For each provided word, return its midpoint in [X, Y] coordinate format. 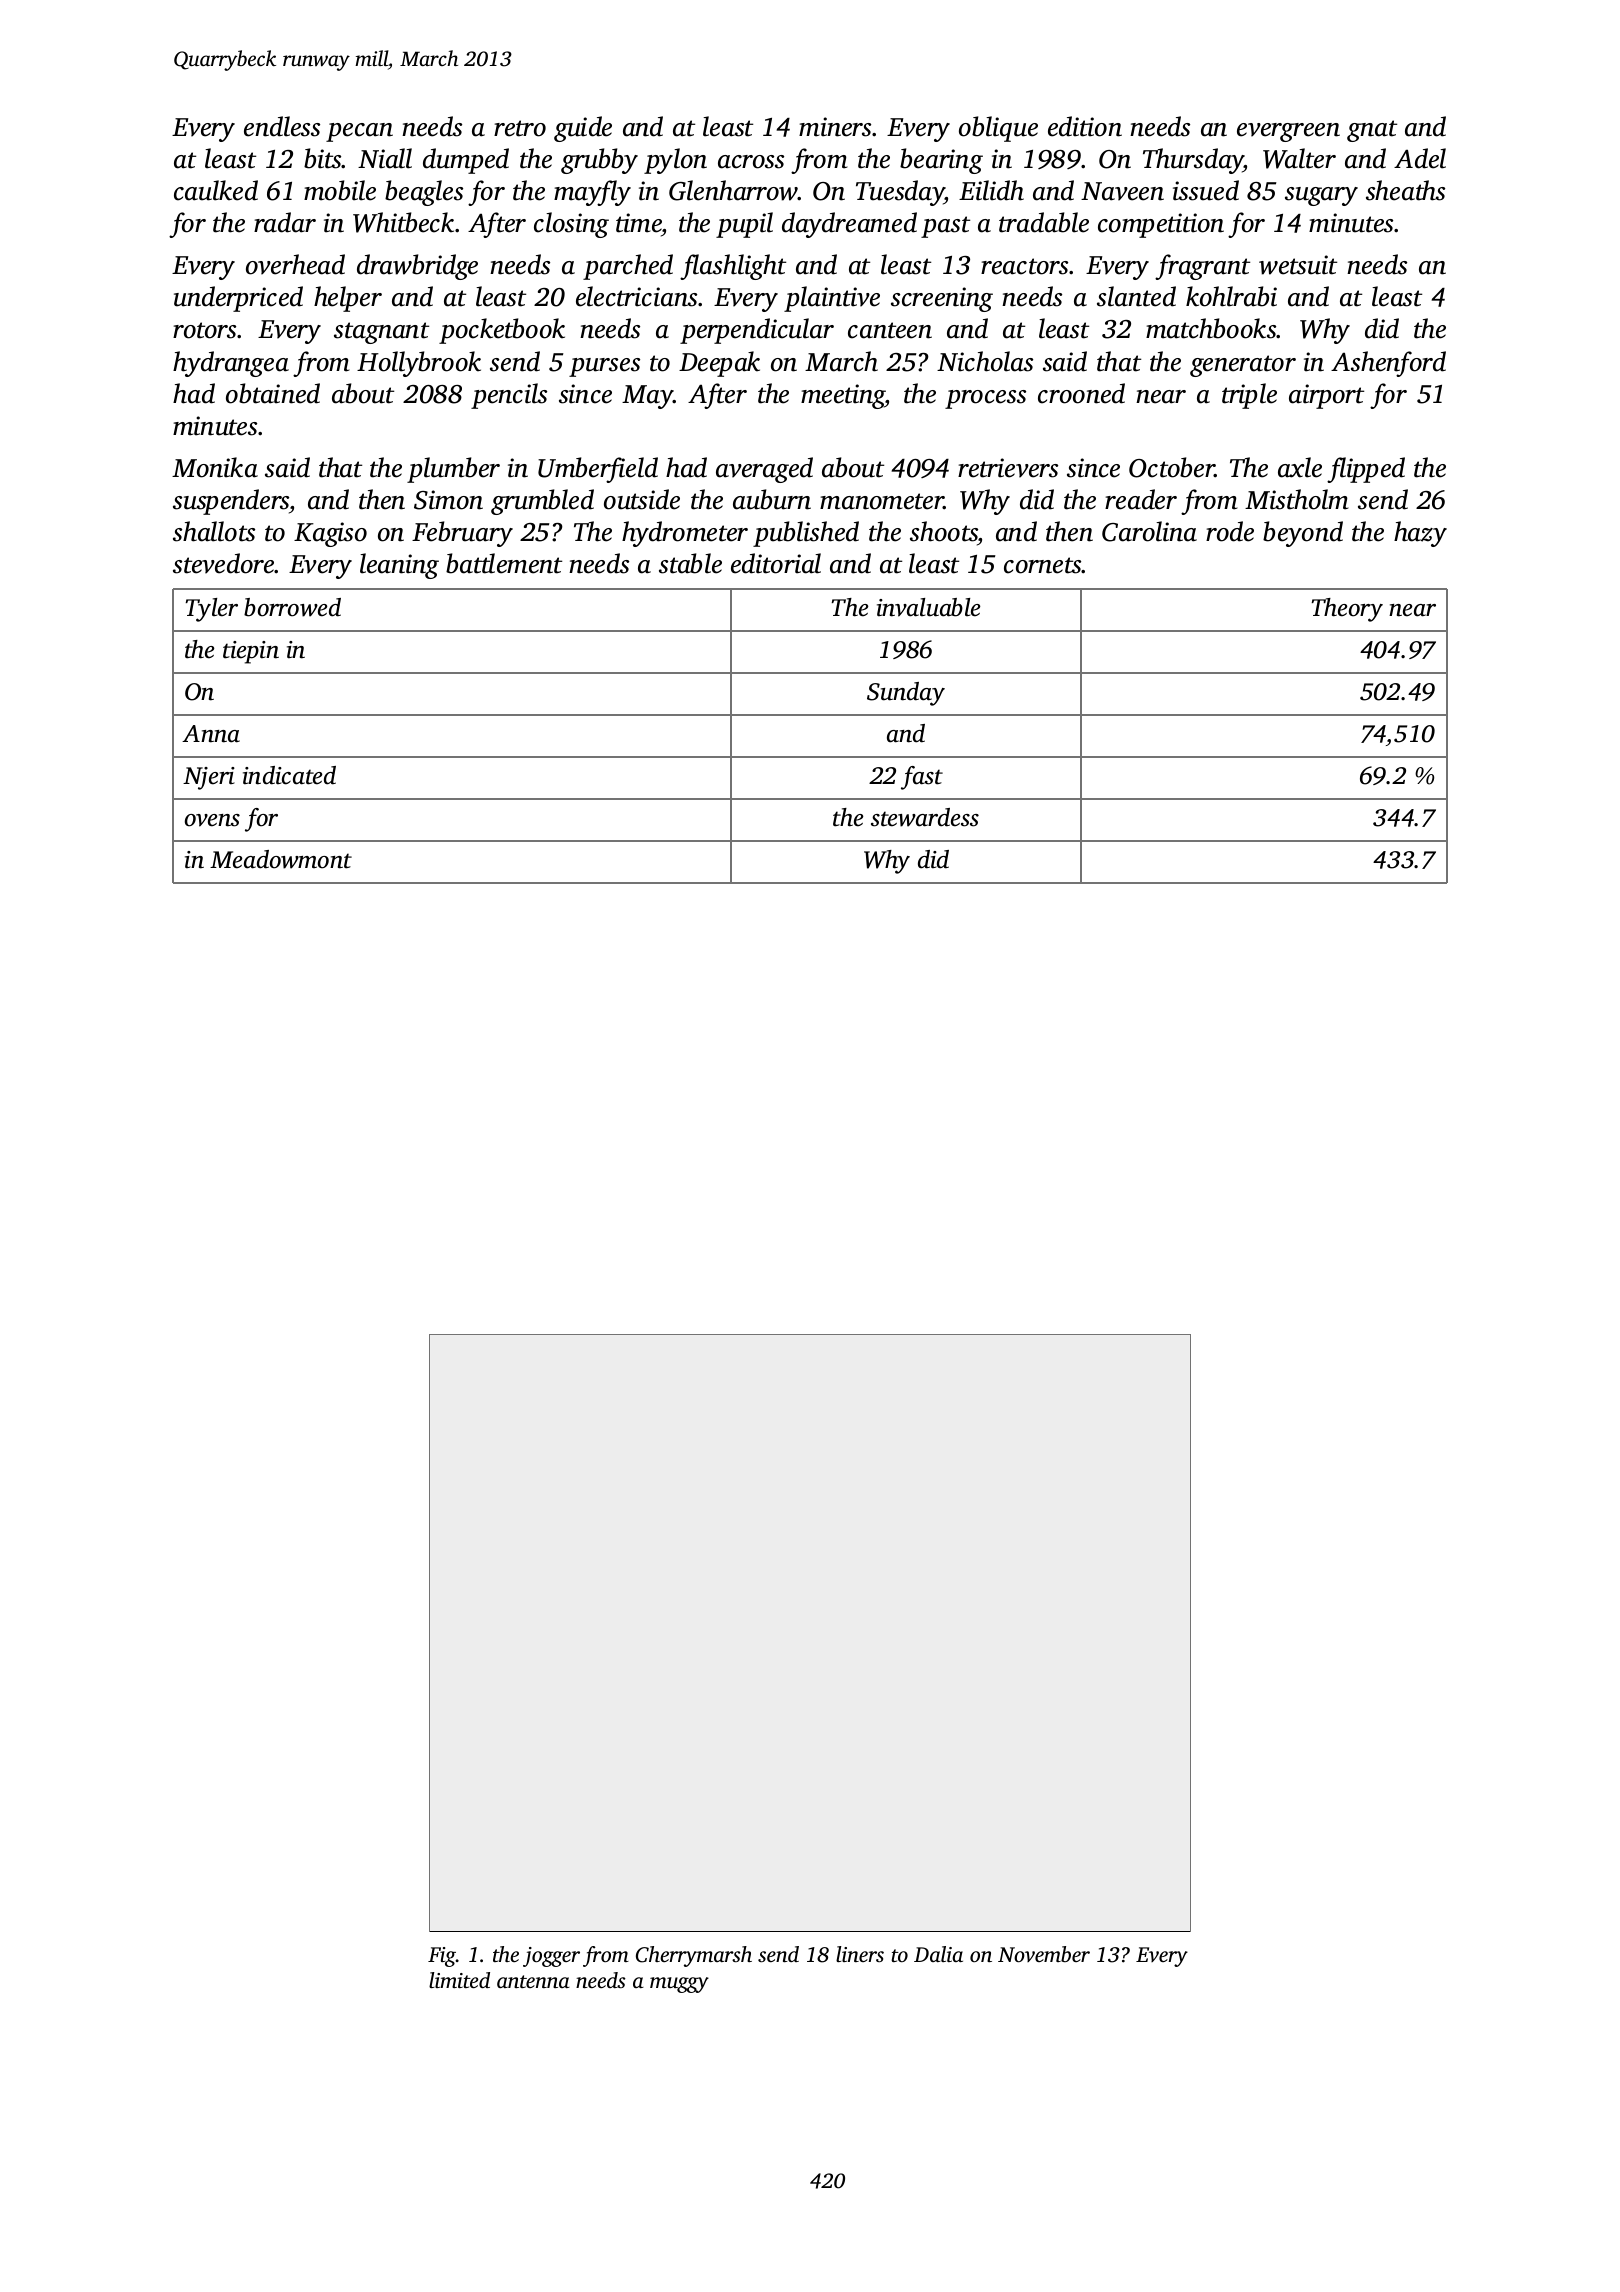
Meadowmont [281, 859]
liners [860, 1954]
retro [520, 128]
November [1044, 1954]
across [751, 162]
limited [459, 1980]
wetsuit [1298, 265]
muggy [679, 1985]
